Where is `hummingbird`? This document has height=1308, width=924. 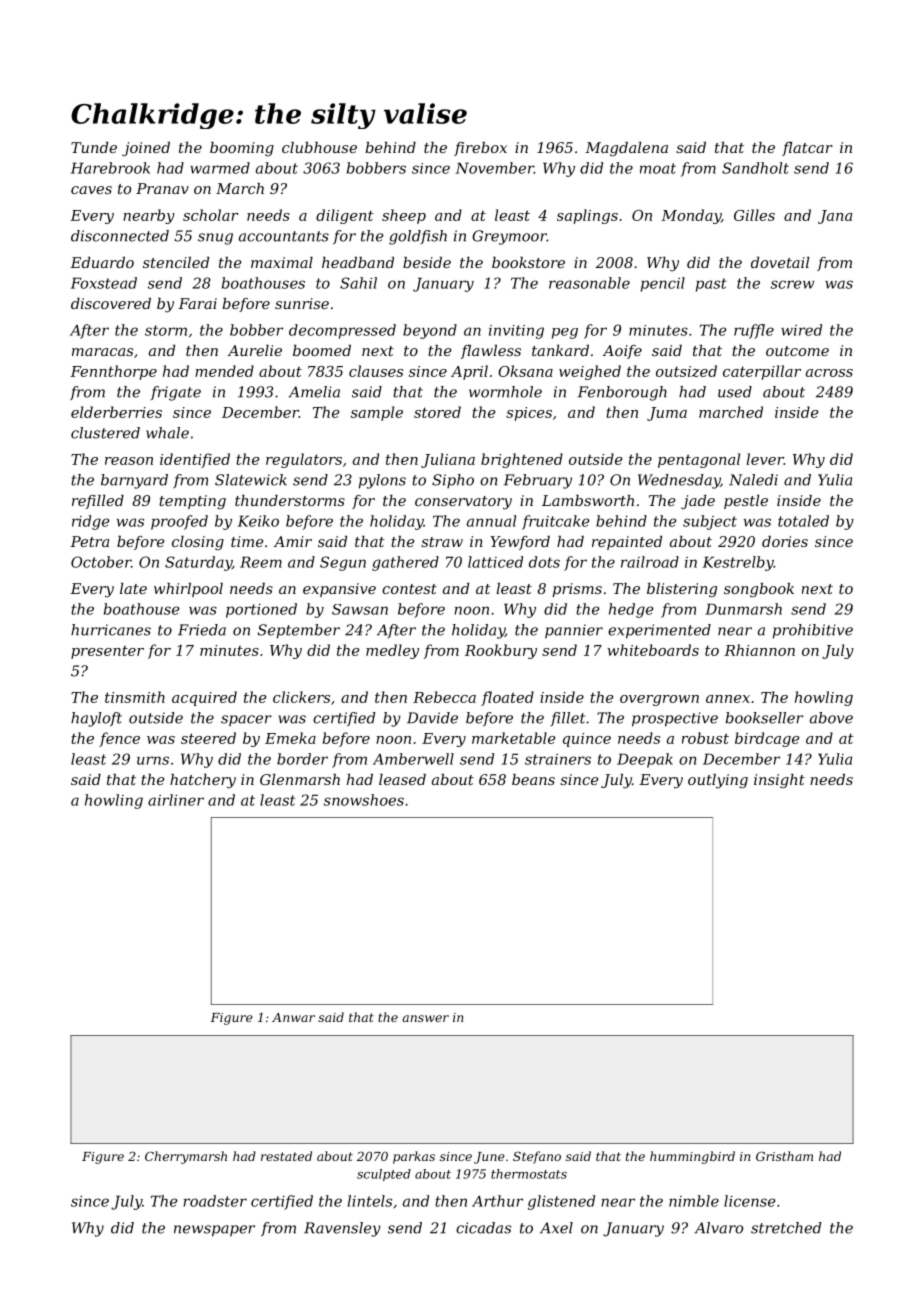
hummingbird is located at coordinates (692, 1157).
